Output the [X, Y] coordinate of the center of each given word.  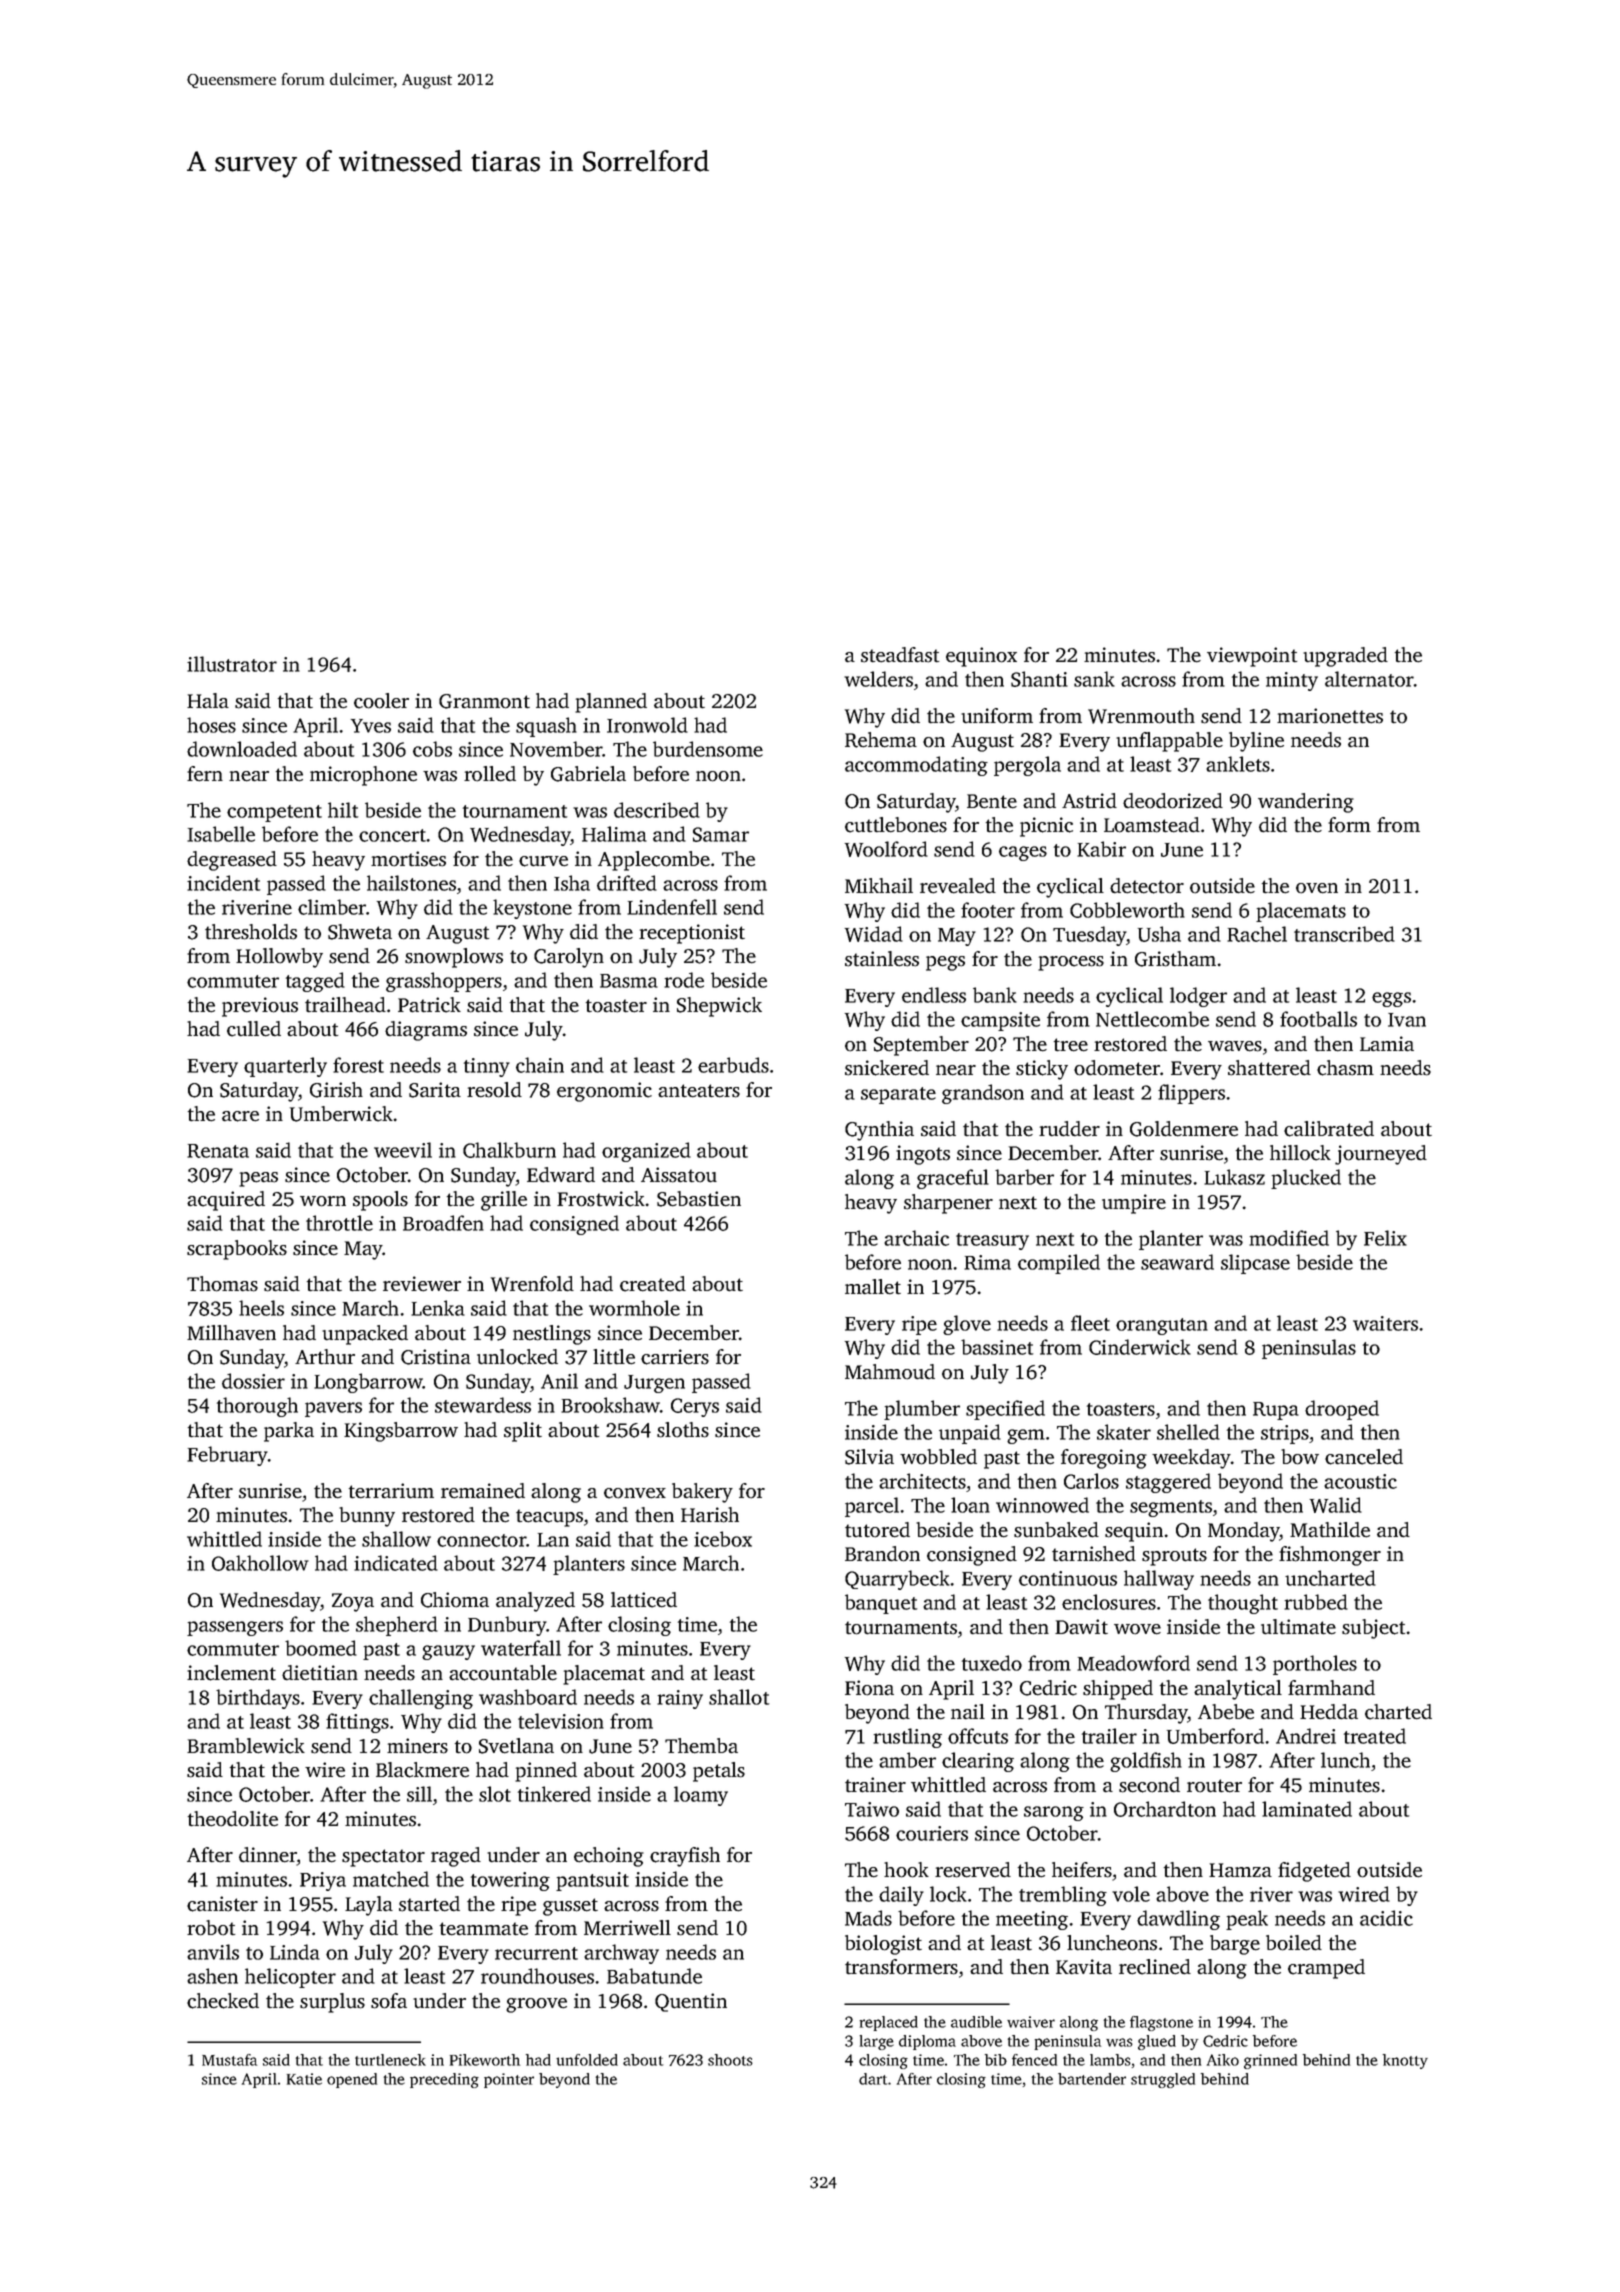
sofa [389, 2001]
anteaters [699, 1091]
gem [1026, 1436]
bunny [367, 1517]
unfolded [587, 2060]
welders [878, 679]
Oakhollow [260, 1563]
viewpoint [1252, 657]
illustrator [232, 664]
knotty [1405, 2061]
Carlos [1091, 1481]
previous [260, 1007]
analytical [1238, 1690]
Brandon [882, 1554]
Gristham [1175, 959]
